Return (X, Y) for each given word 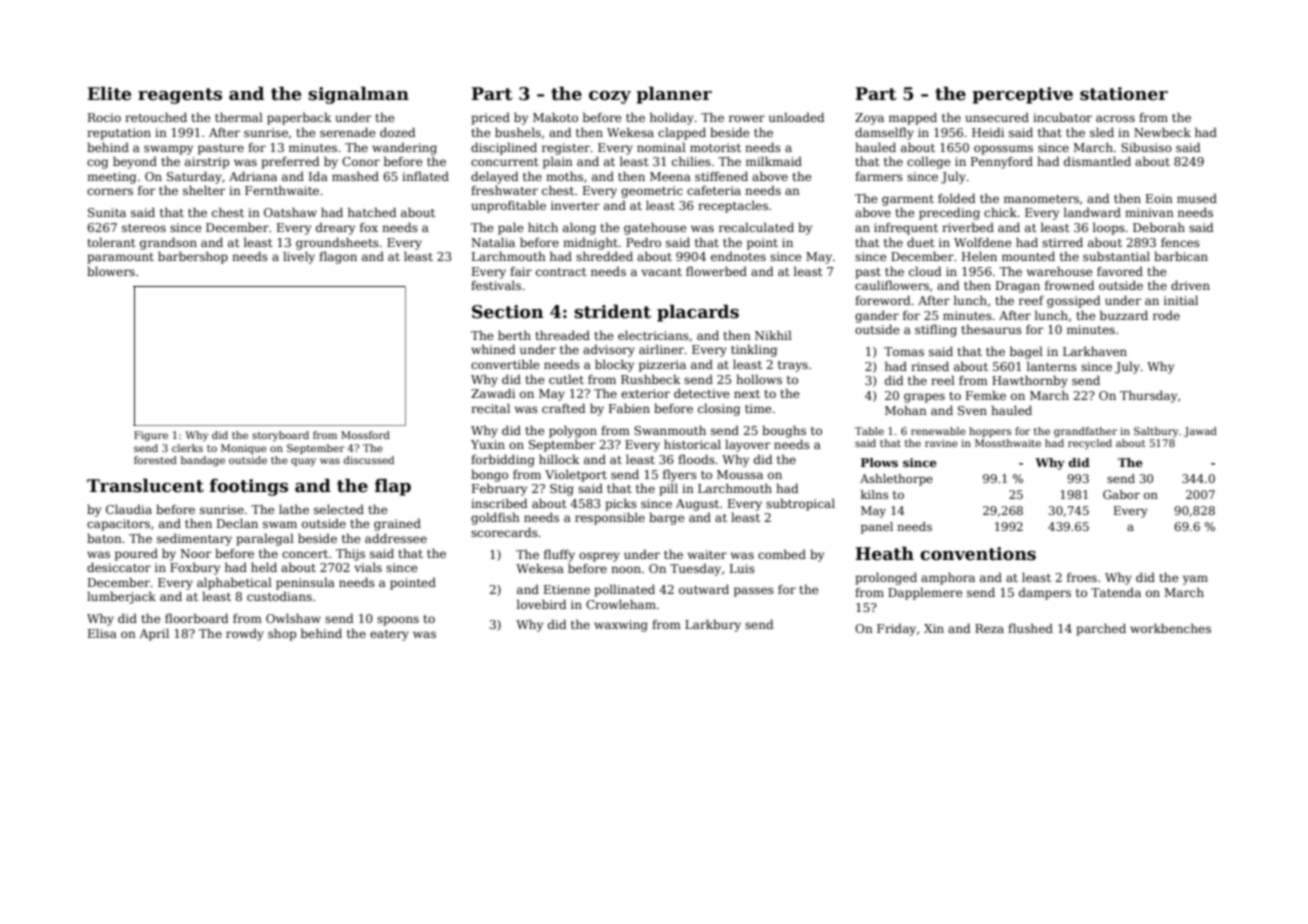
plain (558, 162)
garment (908, 200)
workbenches (1170, 628)
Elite (109, 93)
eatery (389, 635)
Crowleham (621, 604)
